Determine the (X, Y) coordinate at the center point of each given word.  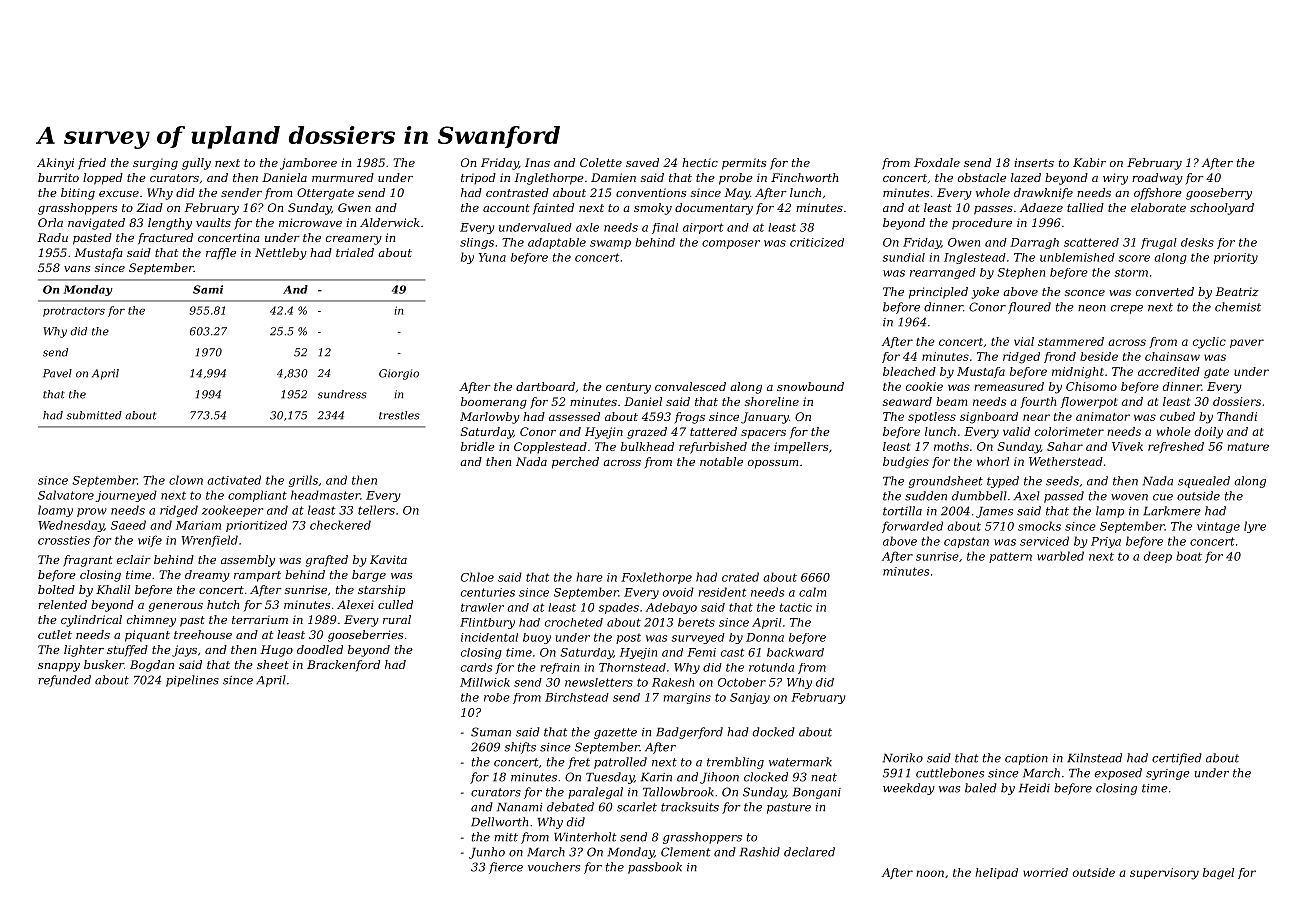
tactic (796, 607)
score (1134, 258)
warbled (1060, 556)
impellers (801, 448)
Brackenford (343, 665)
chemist (1238, 307)
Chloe (477, 577)
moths (951, 446)
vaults (213, 222)
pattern (1010, 557)
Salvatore (66, 495)
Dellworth (499, 822)
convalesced (690, 386)
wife (150, 541)
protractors (74, 312)
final (665, 228)
